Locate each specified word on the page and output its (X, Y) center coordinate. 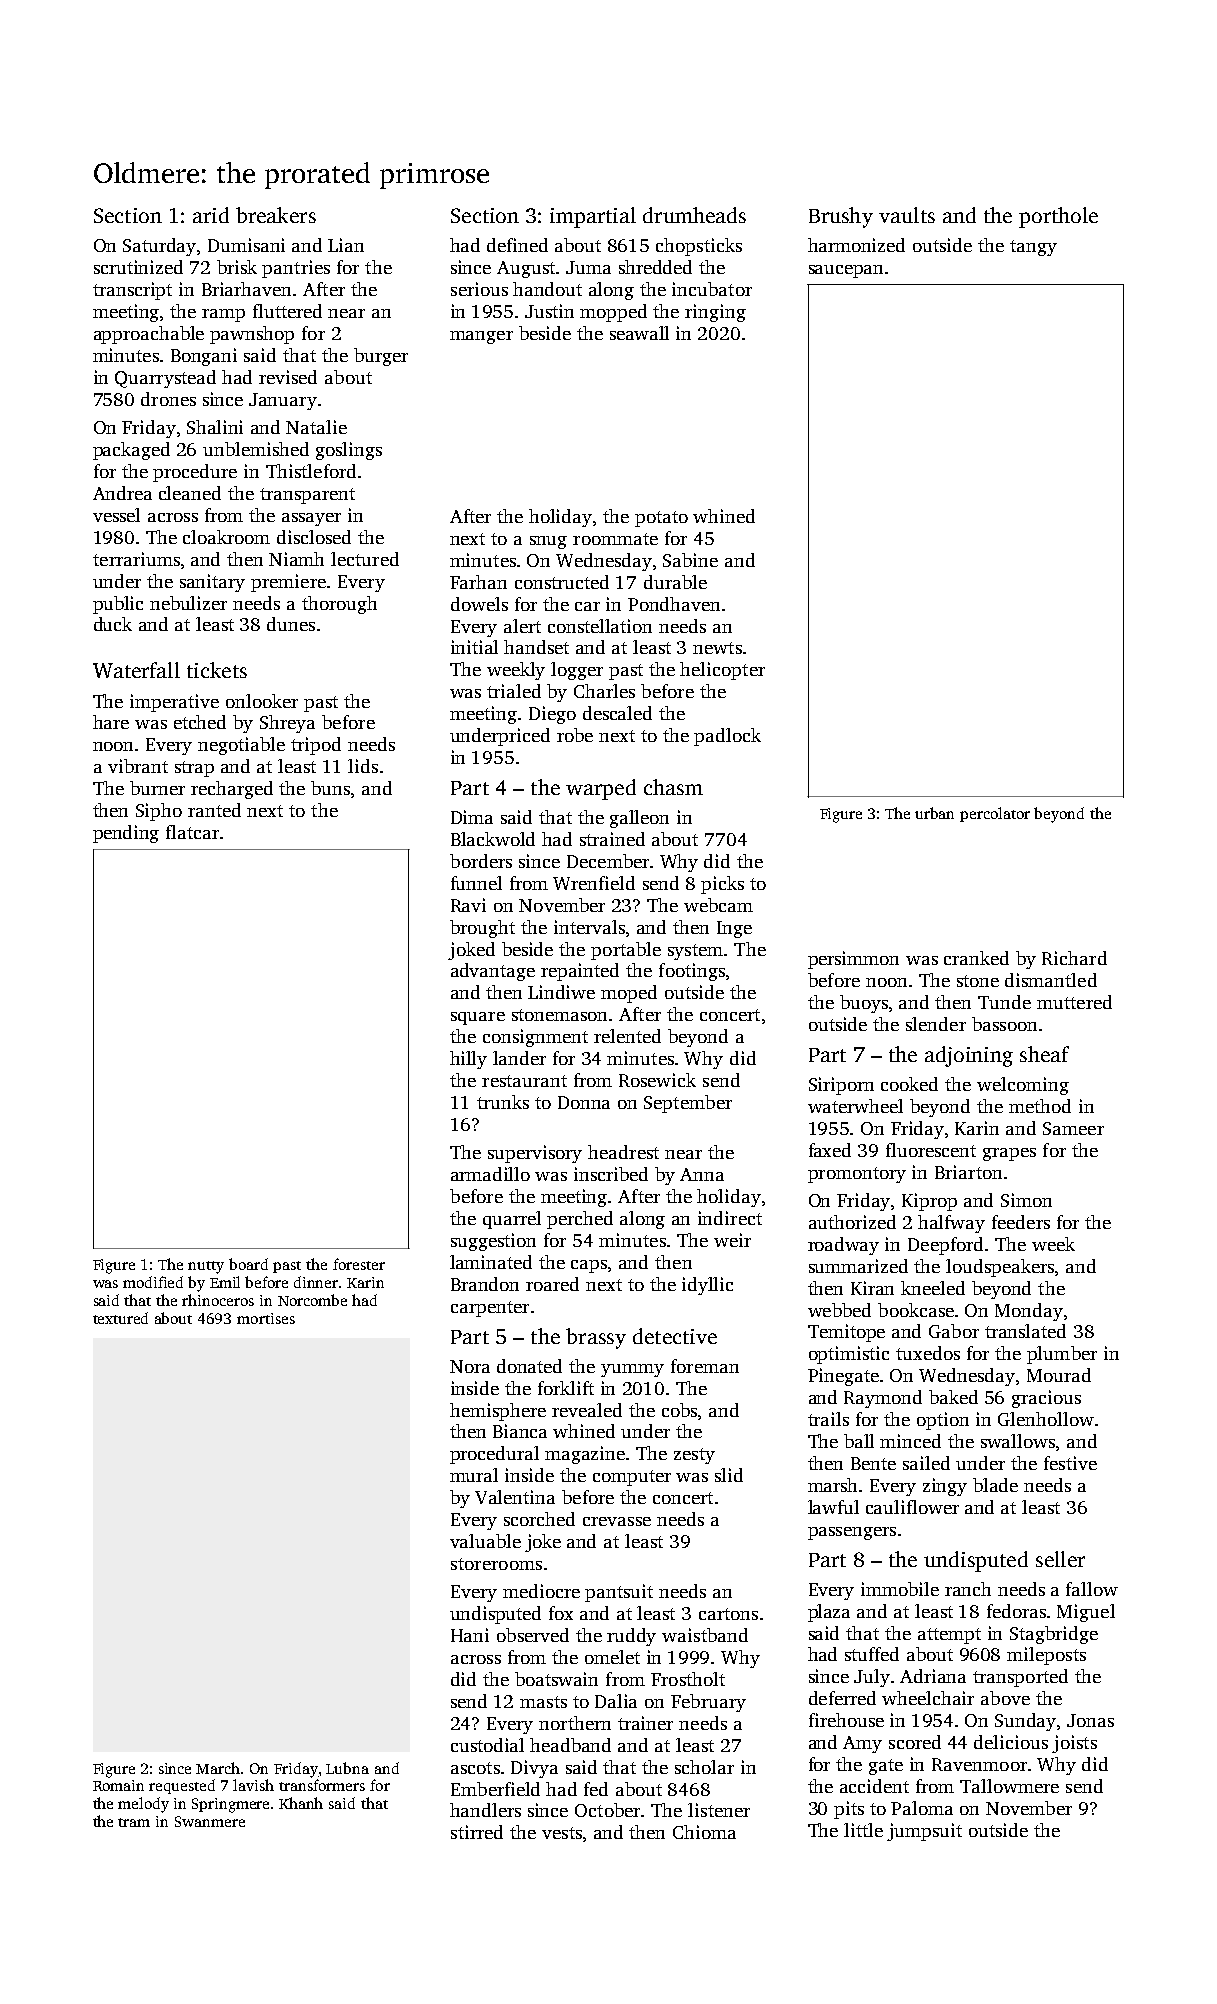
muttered (1074, 1002)
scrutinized (138, 267)
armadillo (490, 1174)
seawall (639, 333)
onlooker (262, 701)
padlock (727, 737)
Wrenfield (594, 883)
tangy (1033, 248)
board (248, 1264)
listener (719, 1810)
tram (134, 1822)
